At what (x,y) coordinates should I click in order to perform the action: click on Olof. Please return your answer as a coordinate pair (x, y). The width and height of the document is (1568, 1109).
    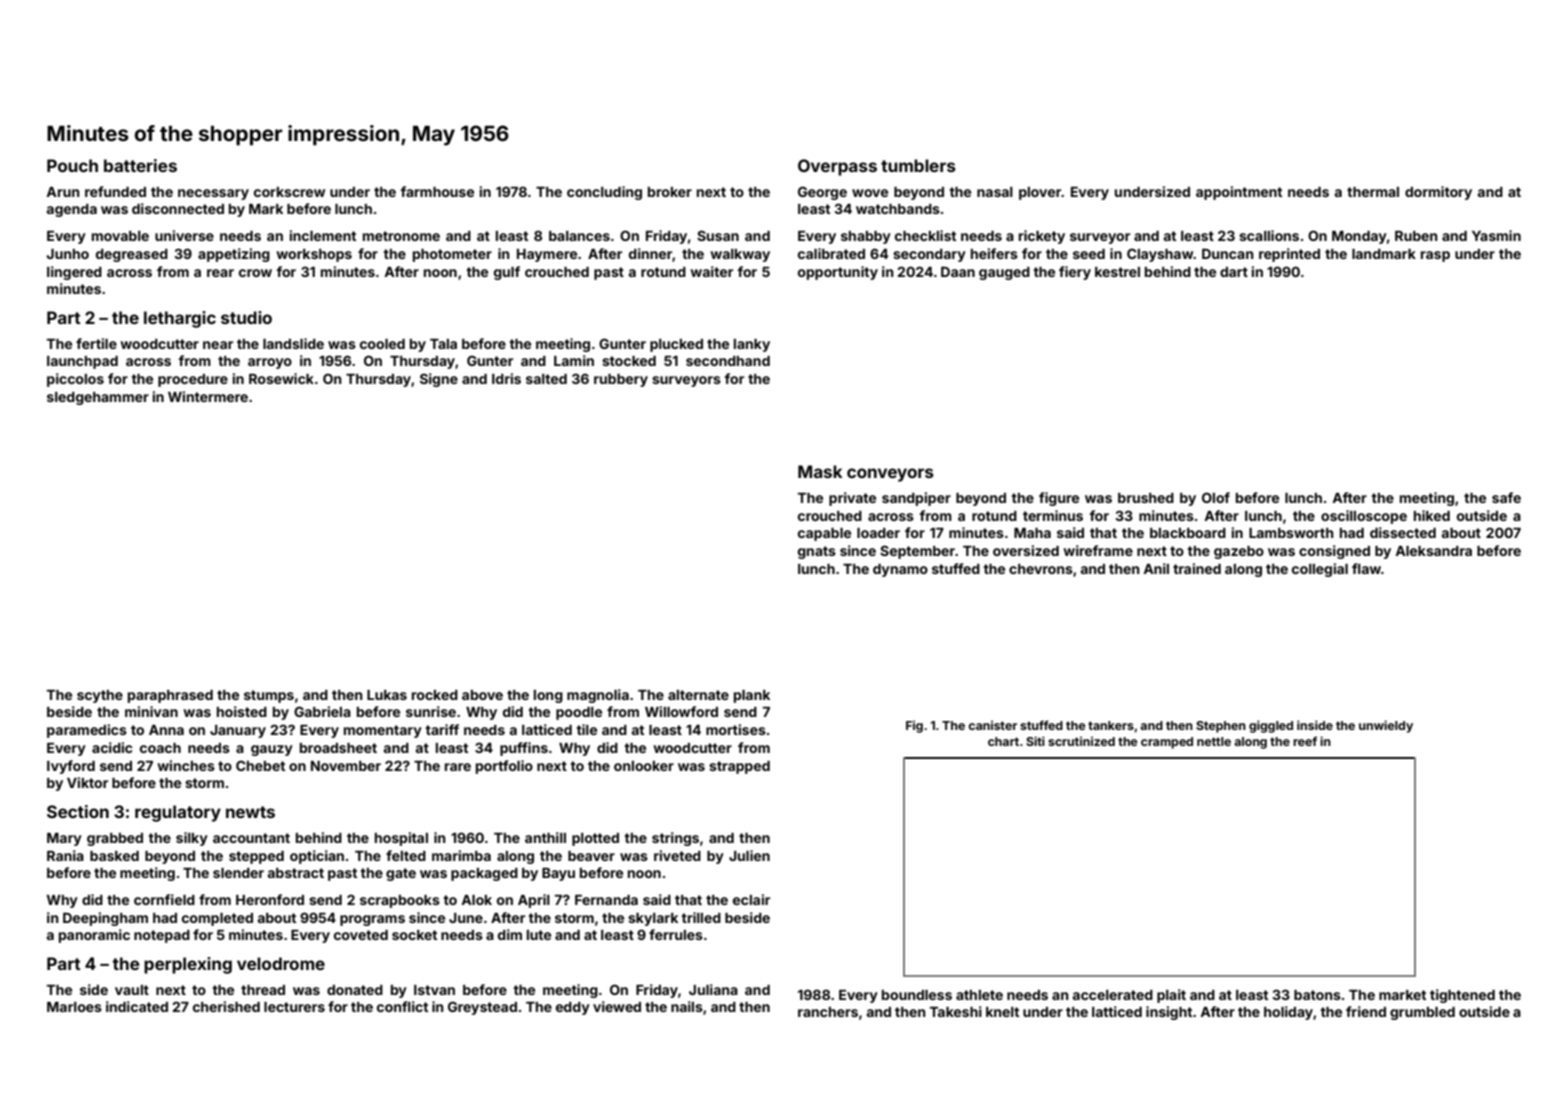
    Looking at the image, I should click on (1216, 497).
